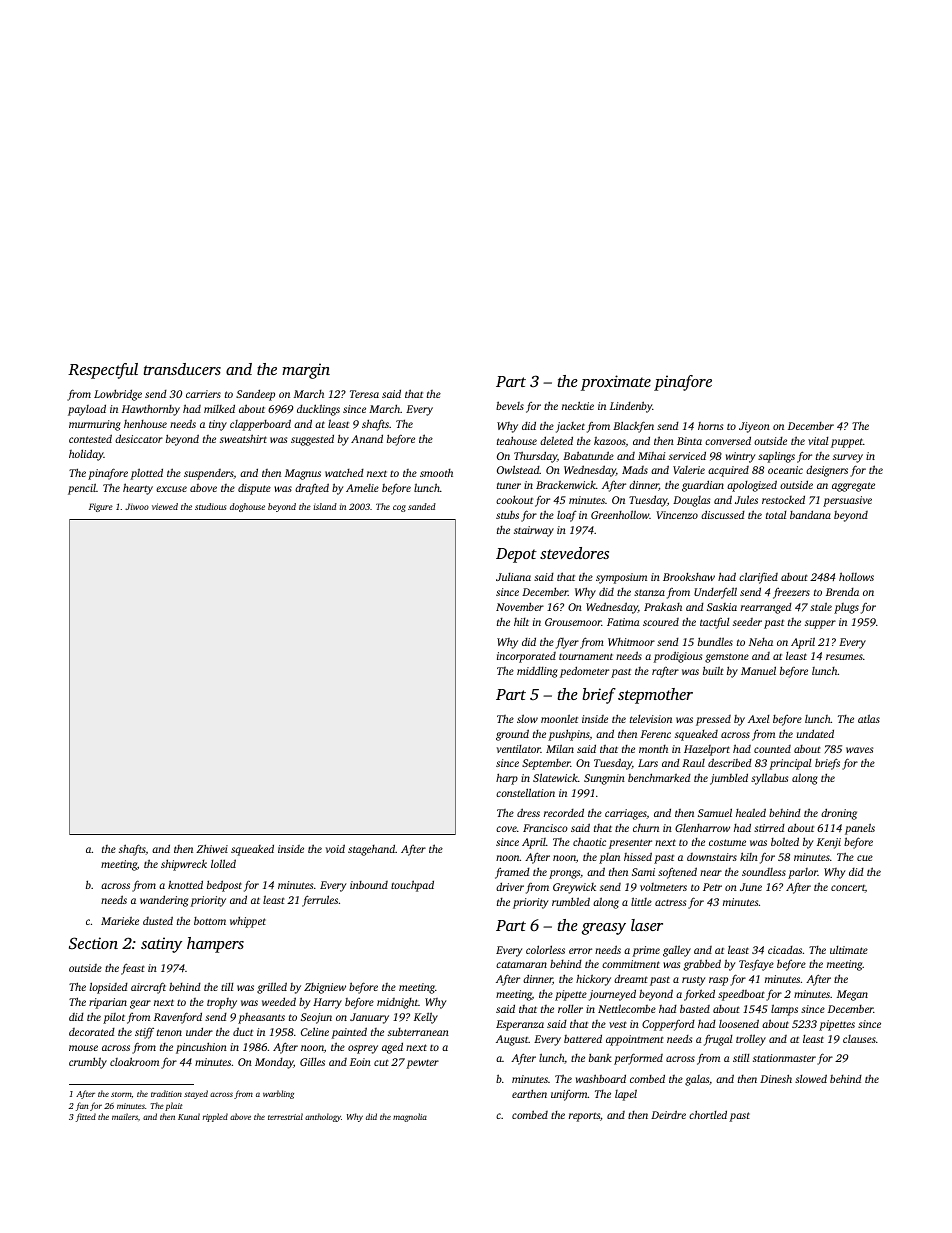 The width and height of the image is (952, 1233). What do you see at coordinates (436, 473) in the image?
I see `smooth` at bounding box center [436, 473].
